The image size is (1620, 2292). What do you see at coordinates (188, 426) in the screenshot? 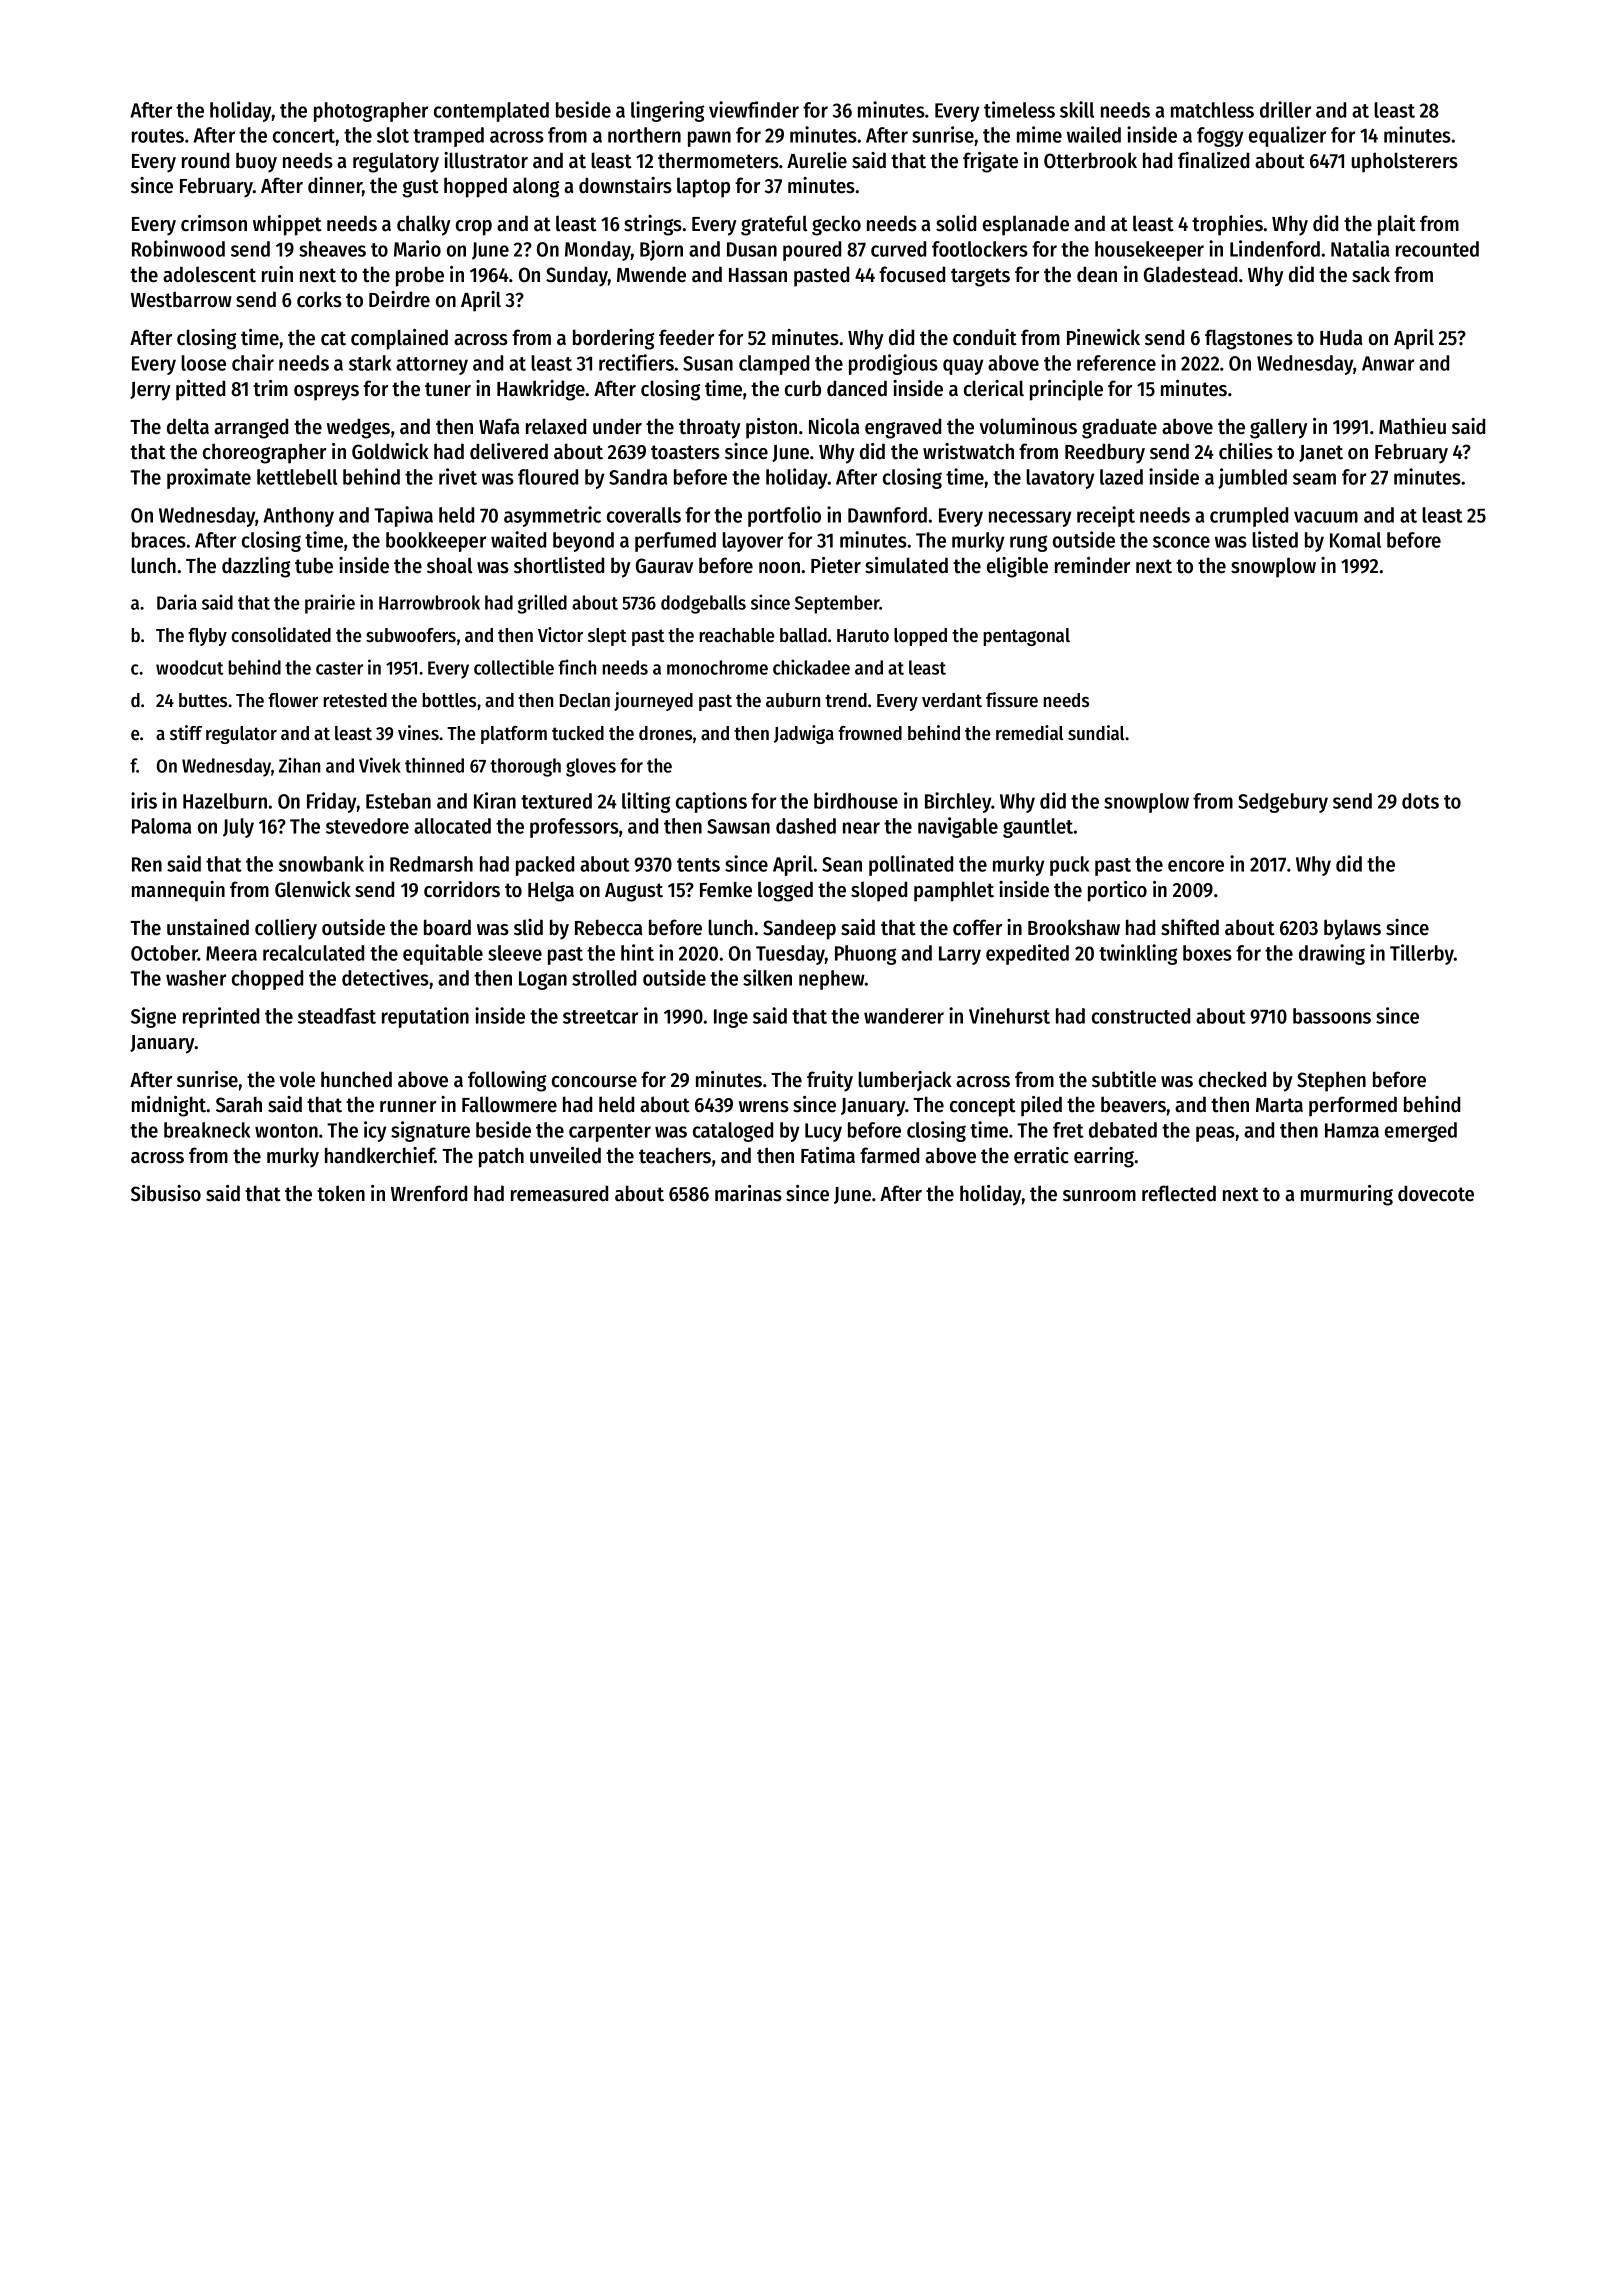
I see `delta` at bounding box center [188, 426].
